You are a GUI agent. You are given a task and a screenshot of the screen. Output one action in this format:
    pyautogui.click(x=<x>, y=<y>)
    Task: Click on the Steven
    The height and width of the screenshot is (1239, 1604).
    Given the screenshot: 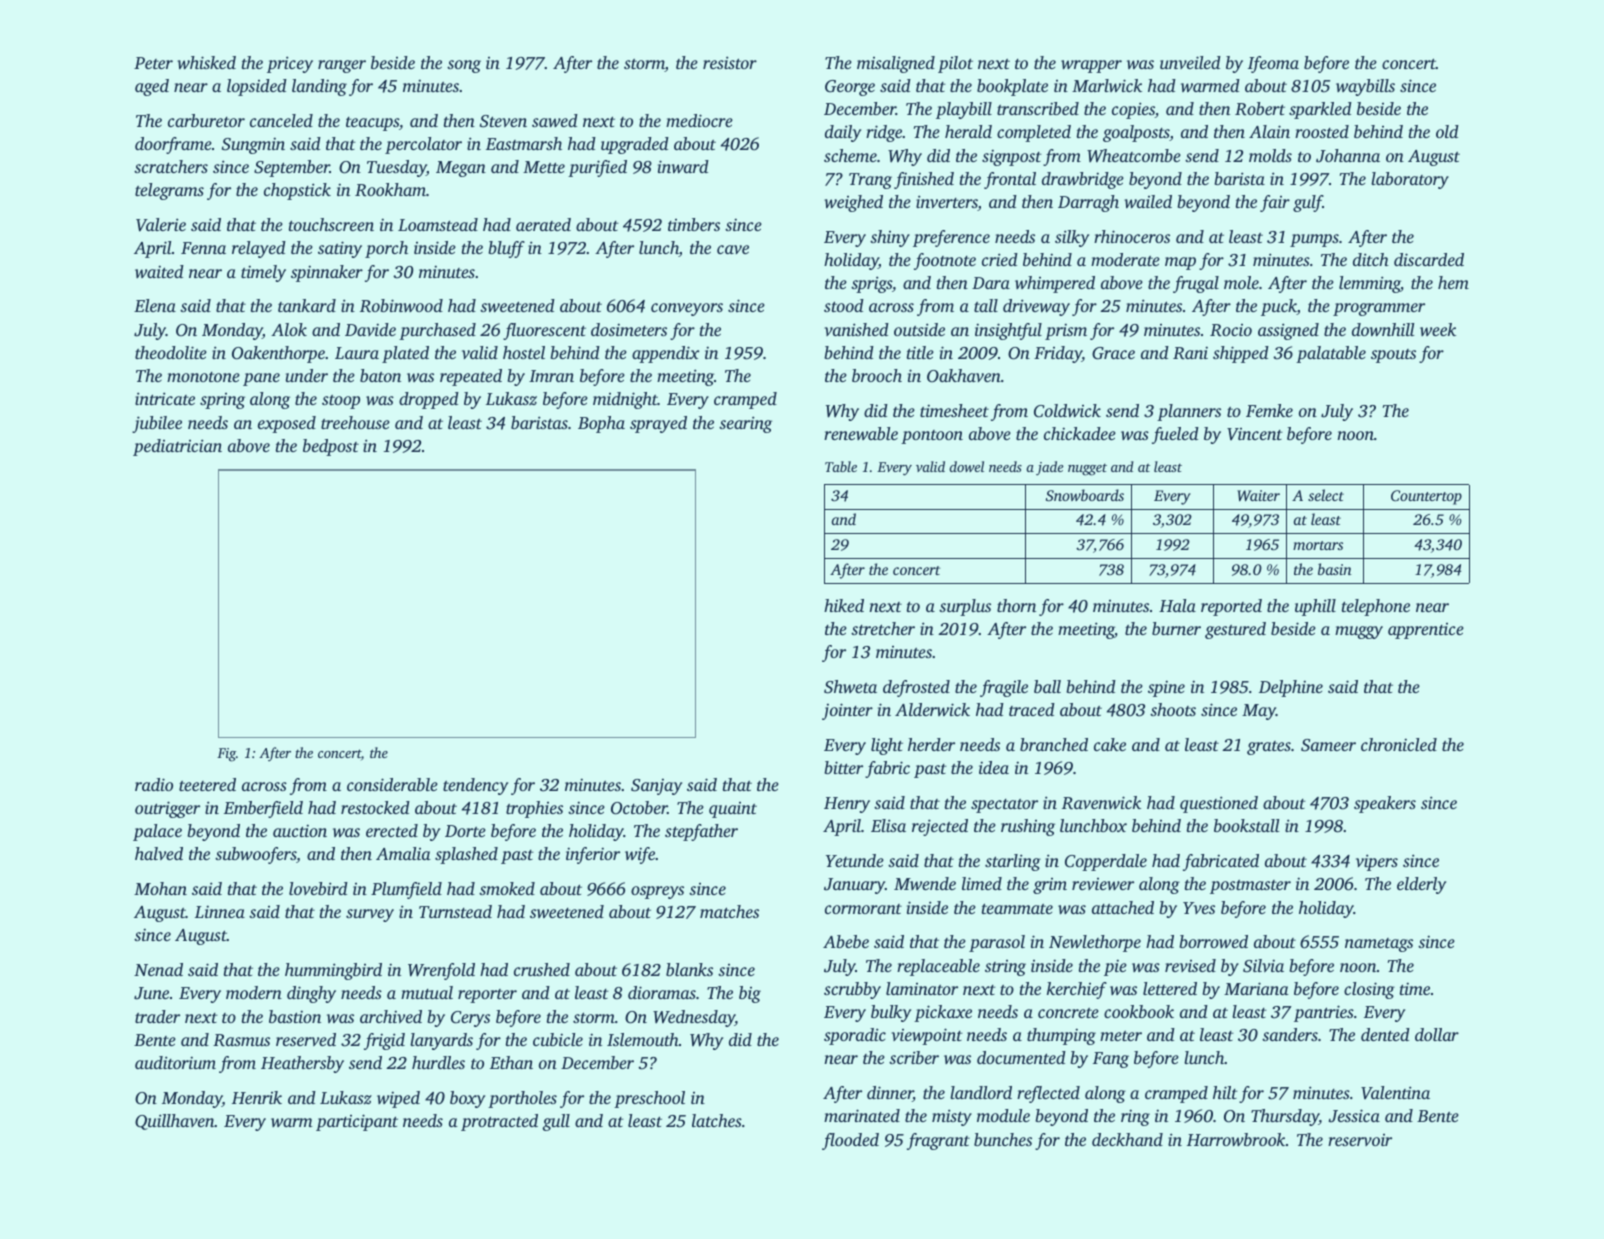 What is the action you would take?
    pyautogui.click(x=503, y=121)
